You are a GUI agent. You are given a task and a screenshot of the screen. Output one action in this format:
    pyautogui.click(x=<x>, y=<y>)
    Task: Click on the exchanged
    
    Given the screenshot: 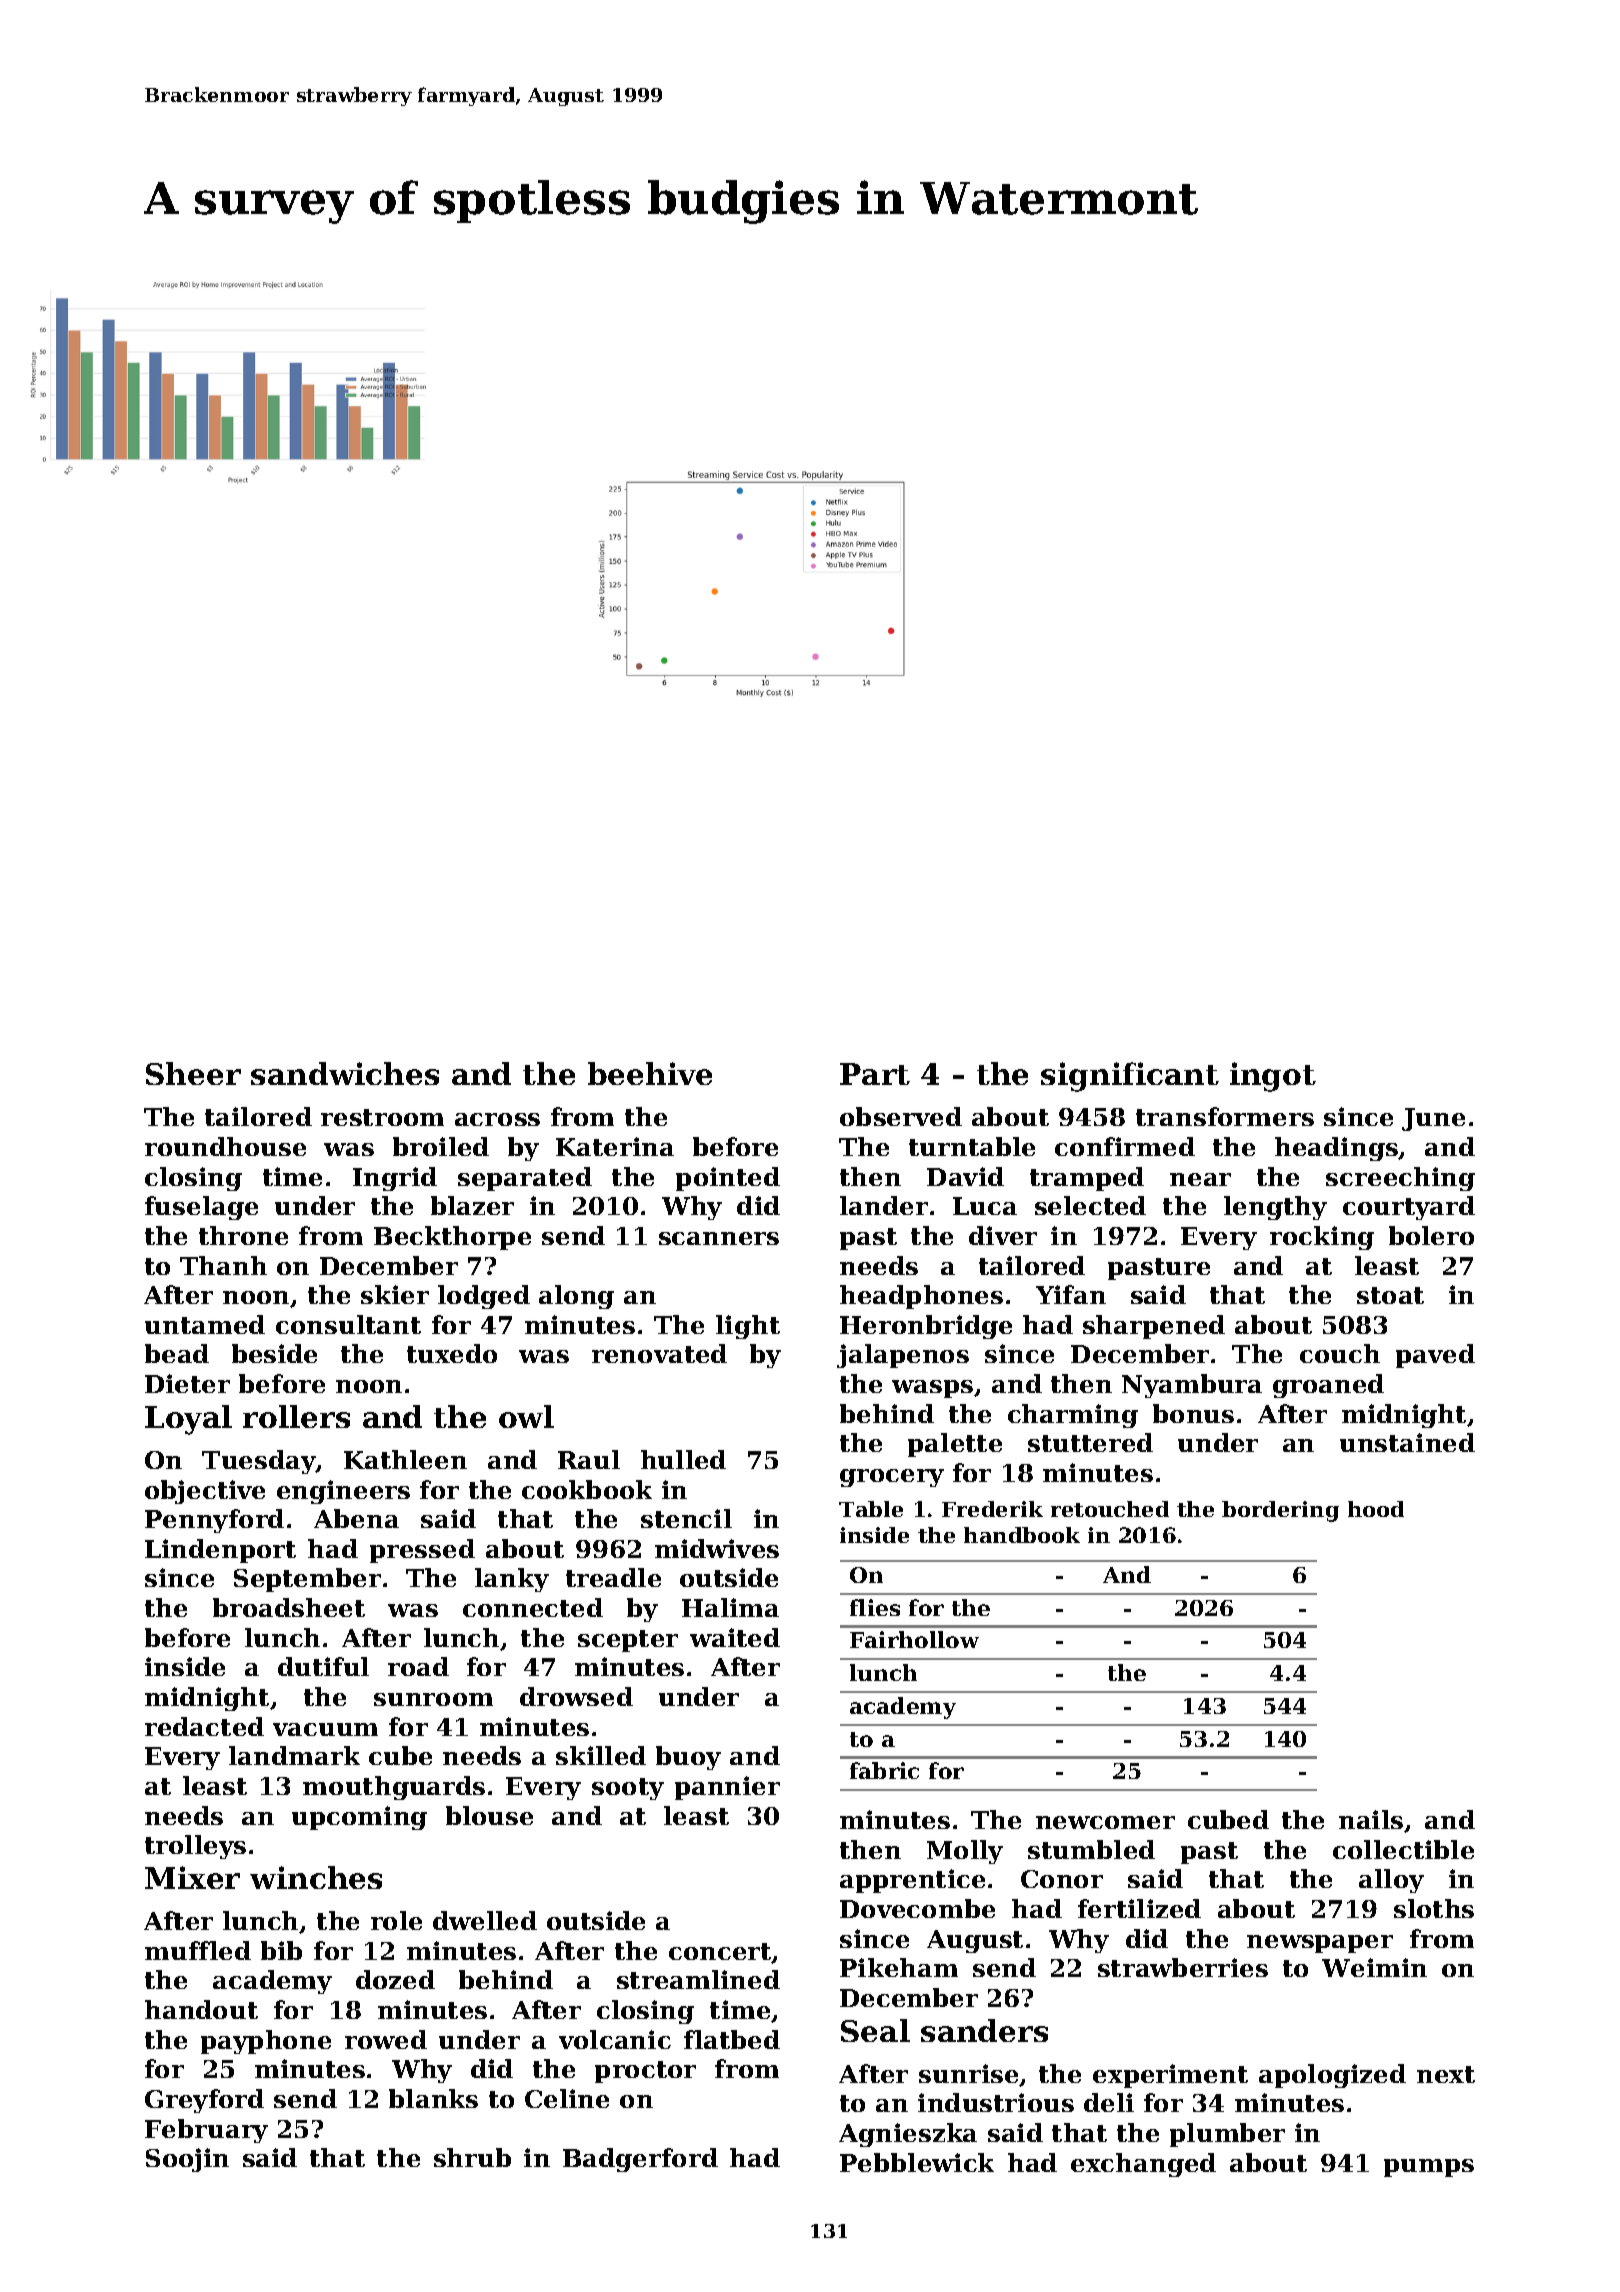 What is the action you would take?
    pyautogui.click(x=1143, y=2165)
